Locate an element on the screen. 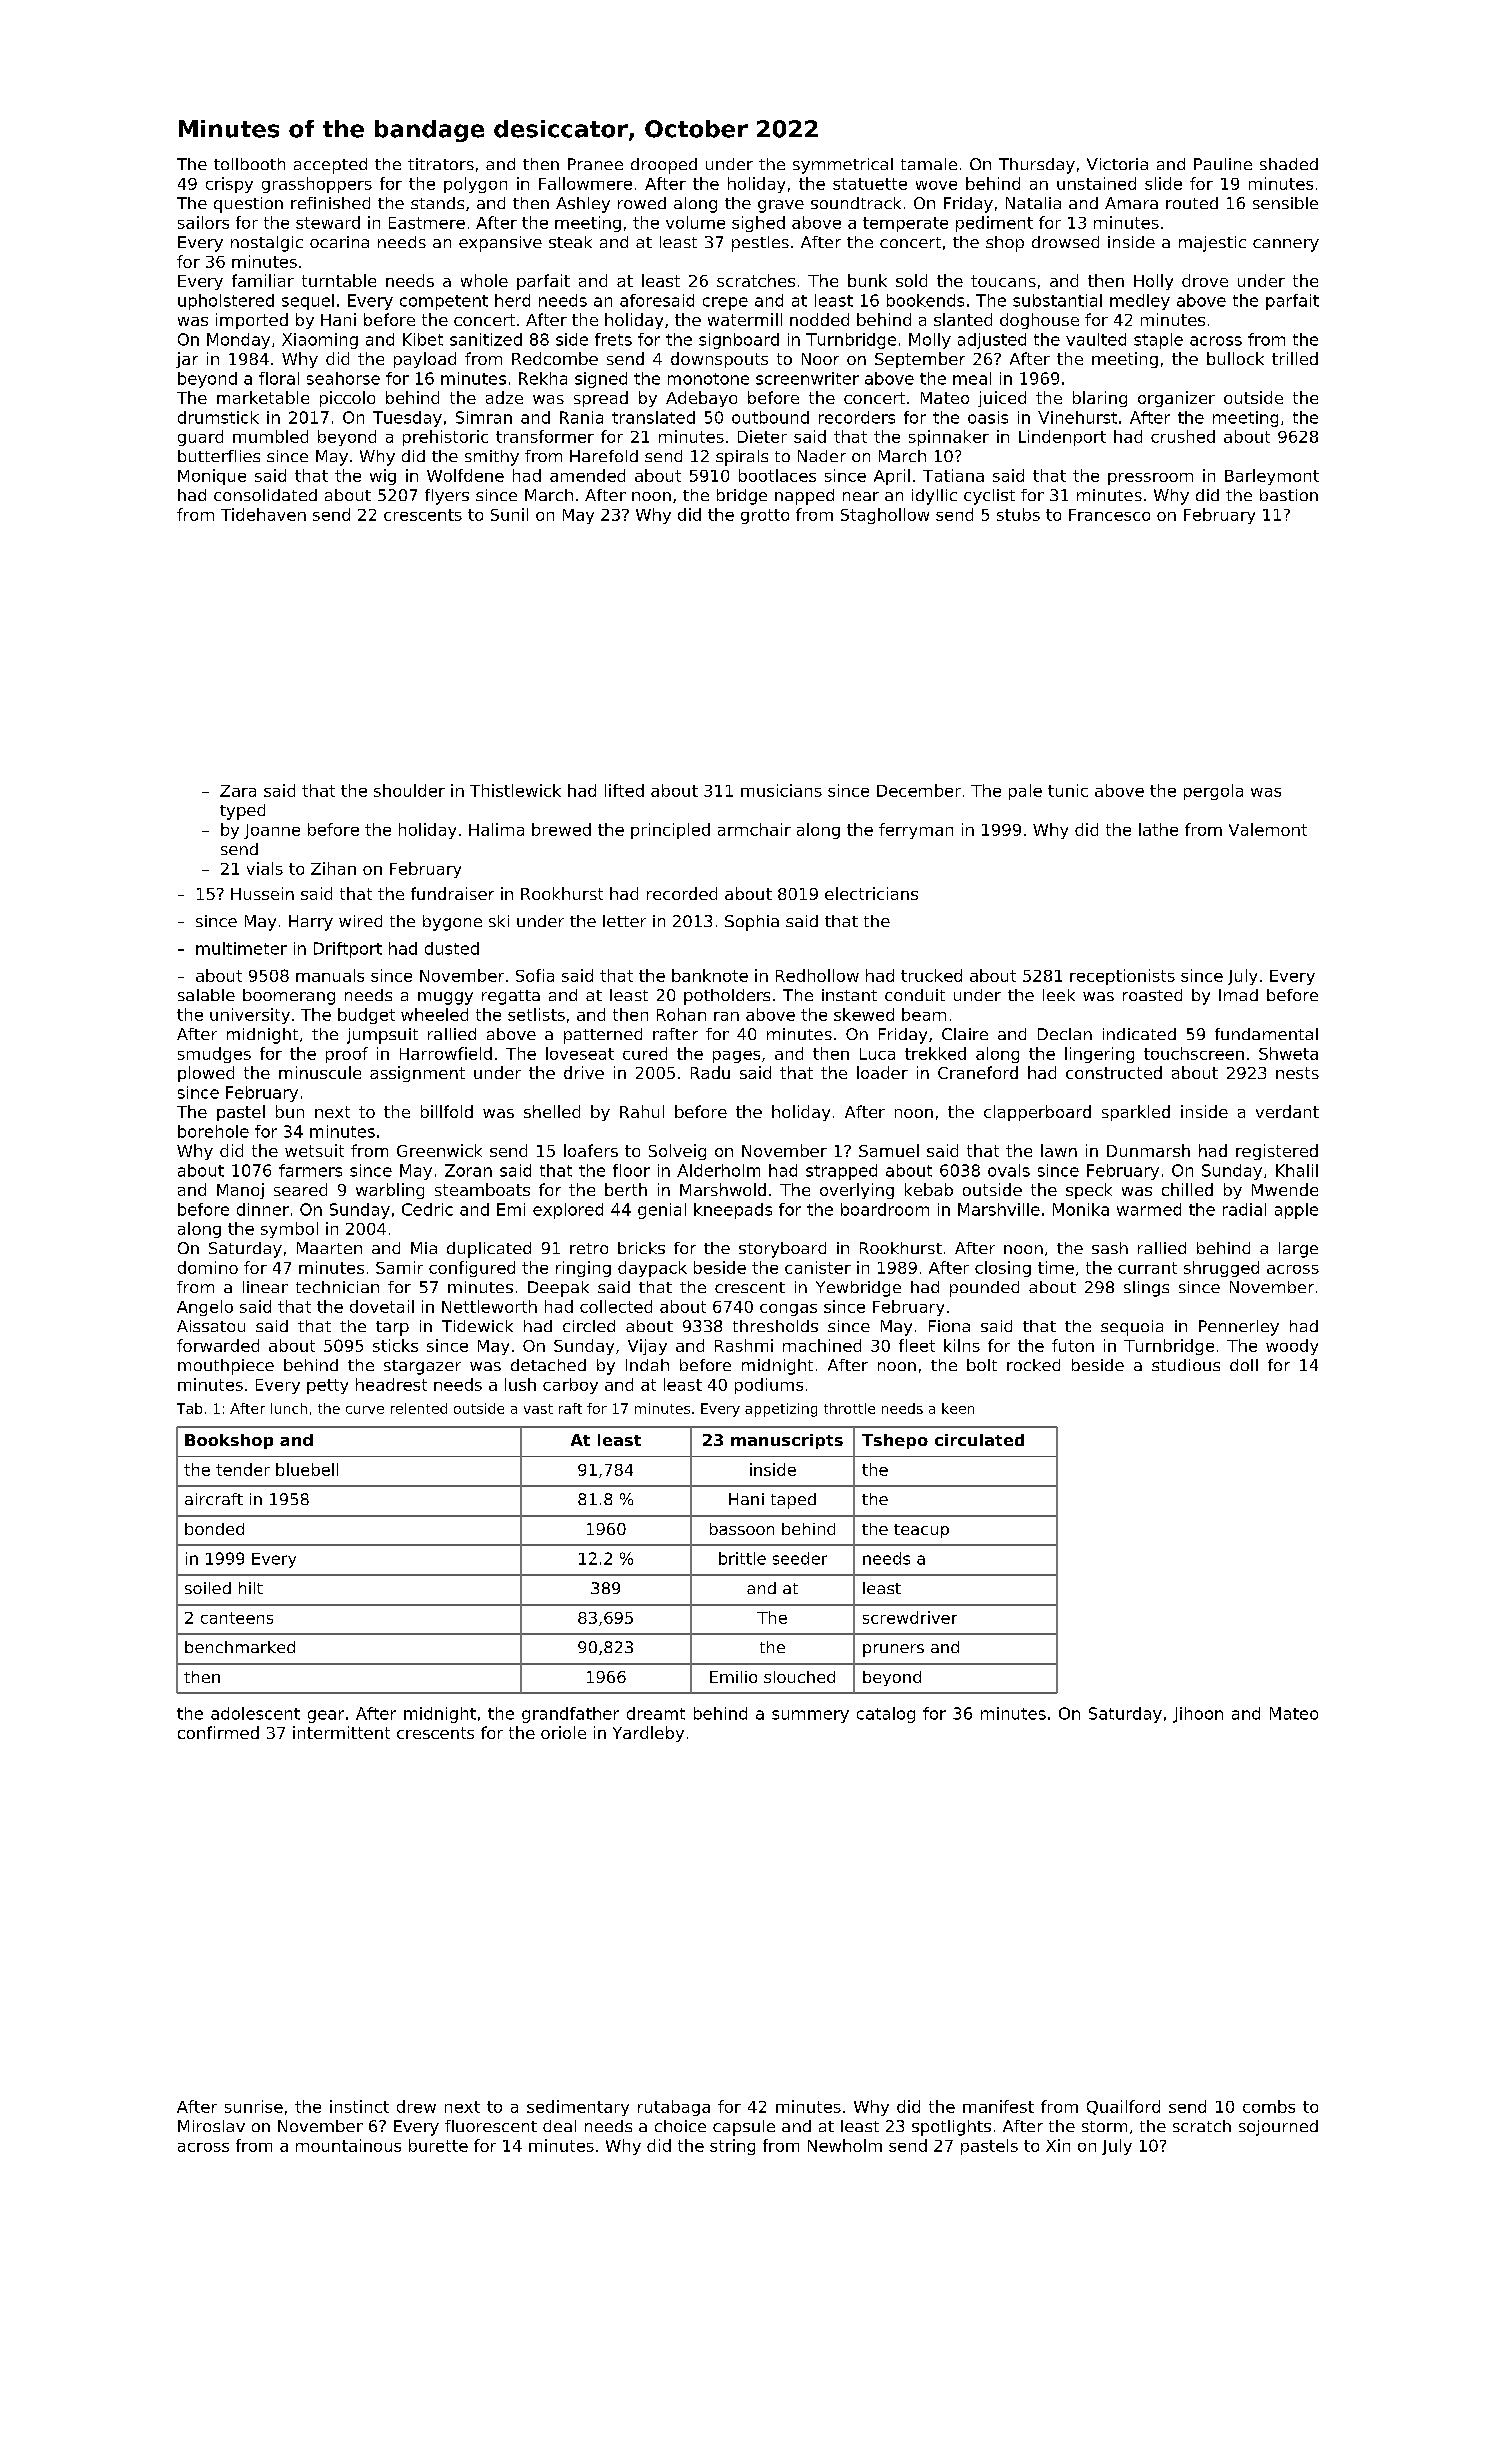  Alderholm is located at coordinates (718, 1170).
